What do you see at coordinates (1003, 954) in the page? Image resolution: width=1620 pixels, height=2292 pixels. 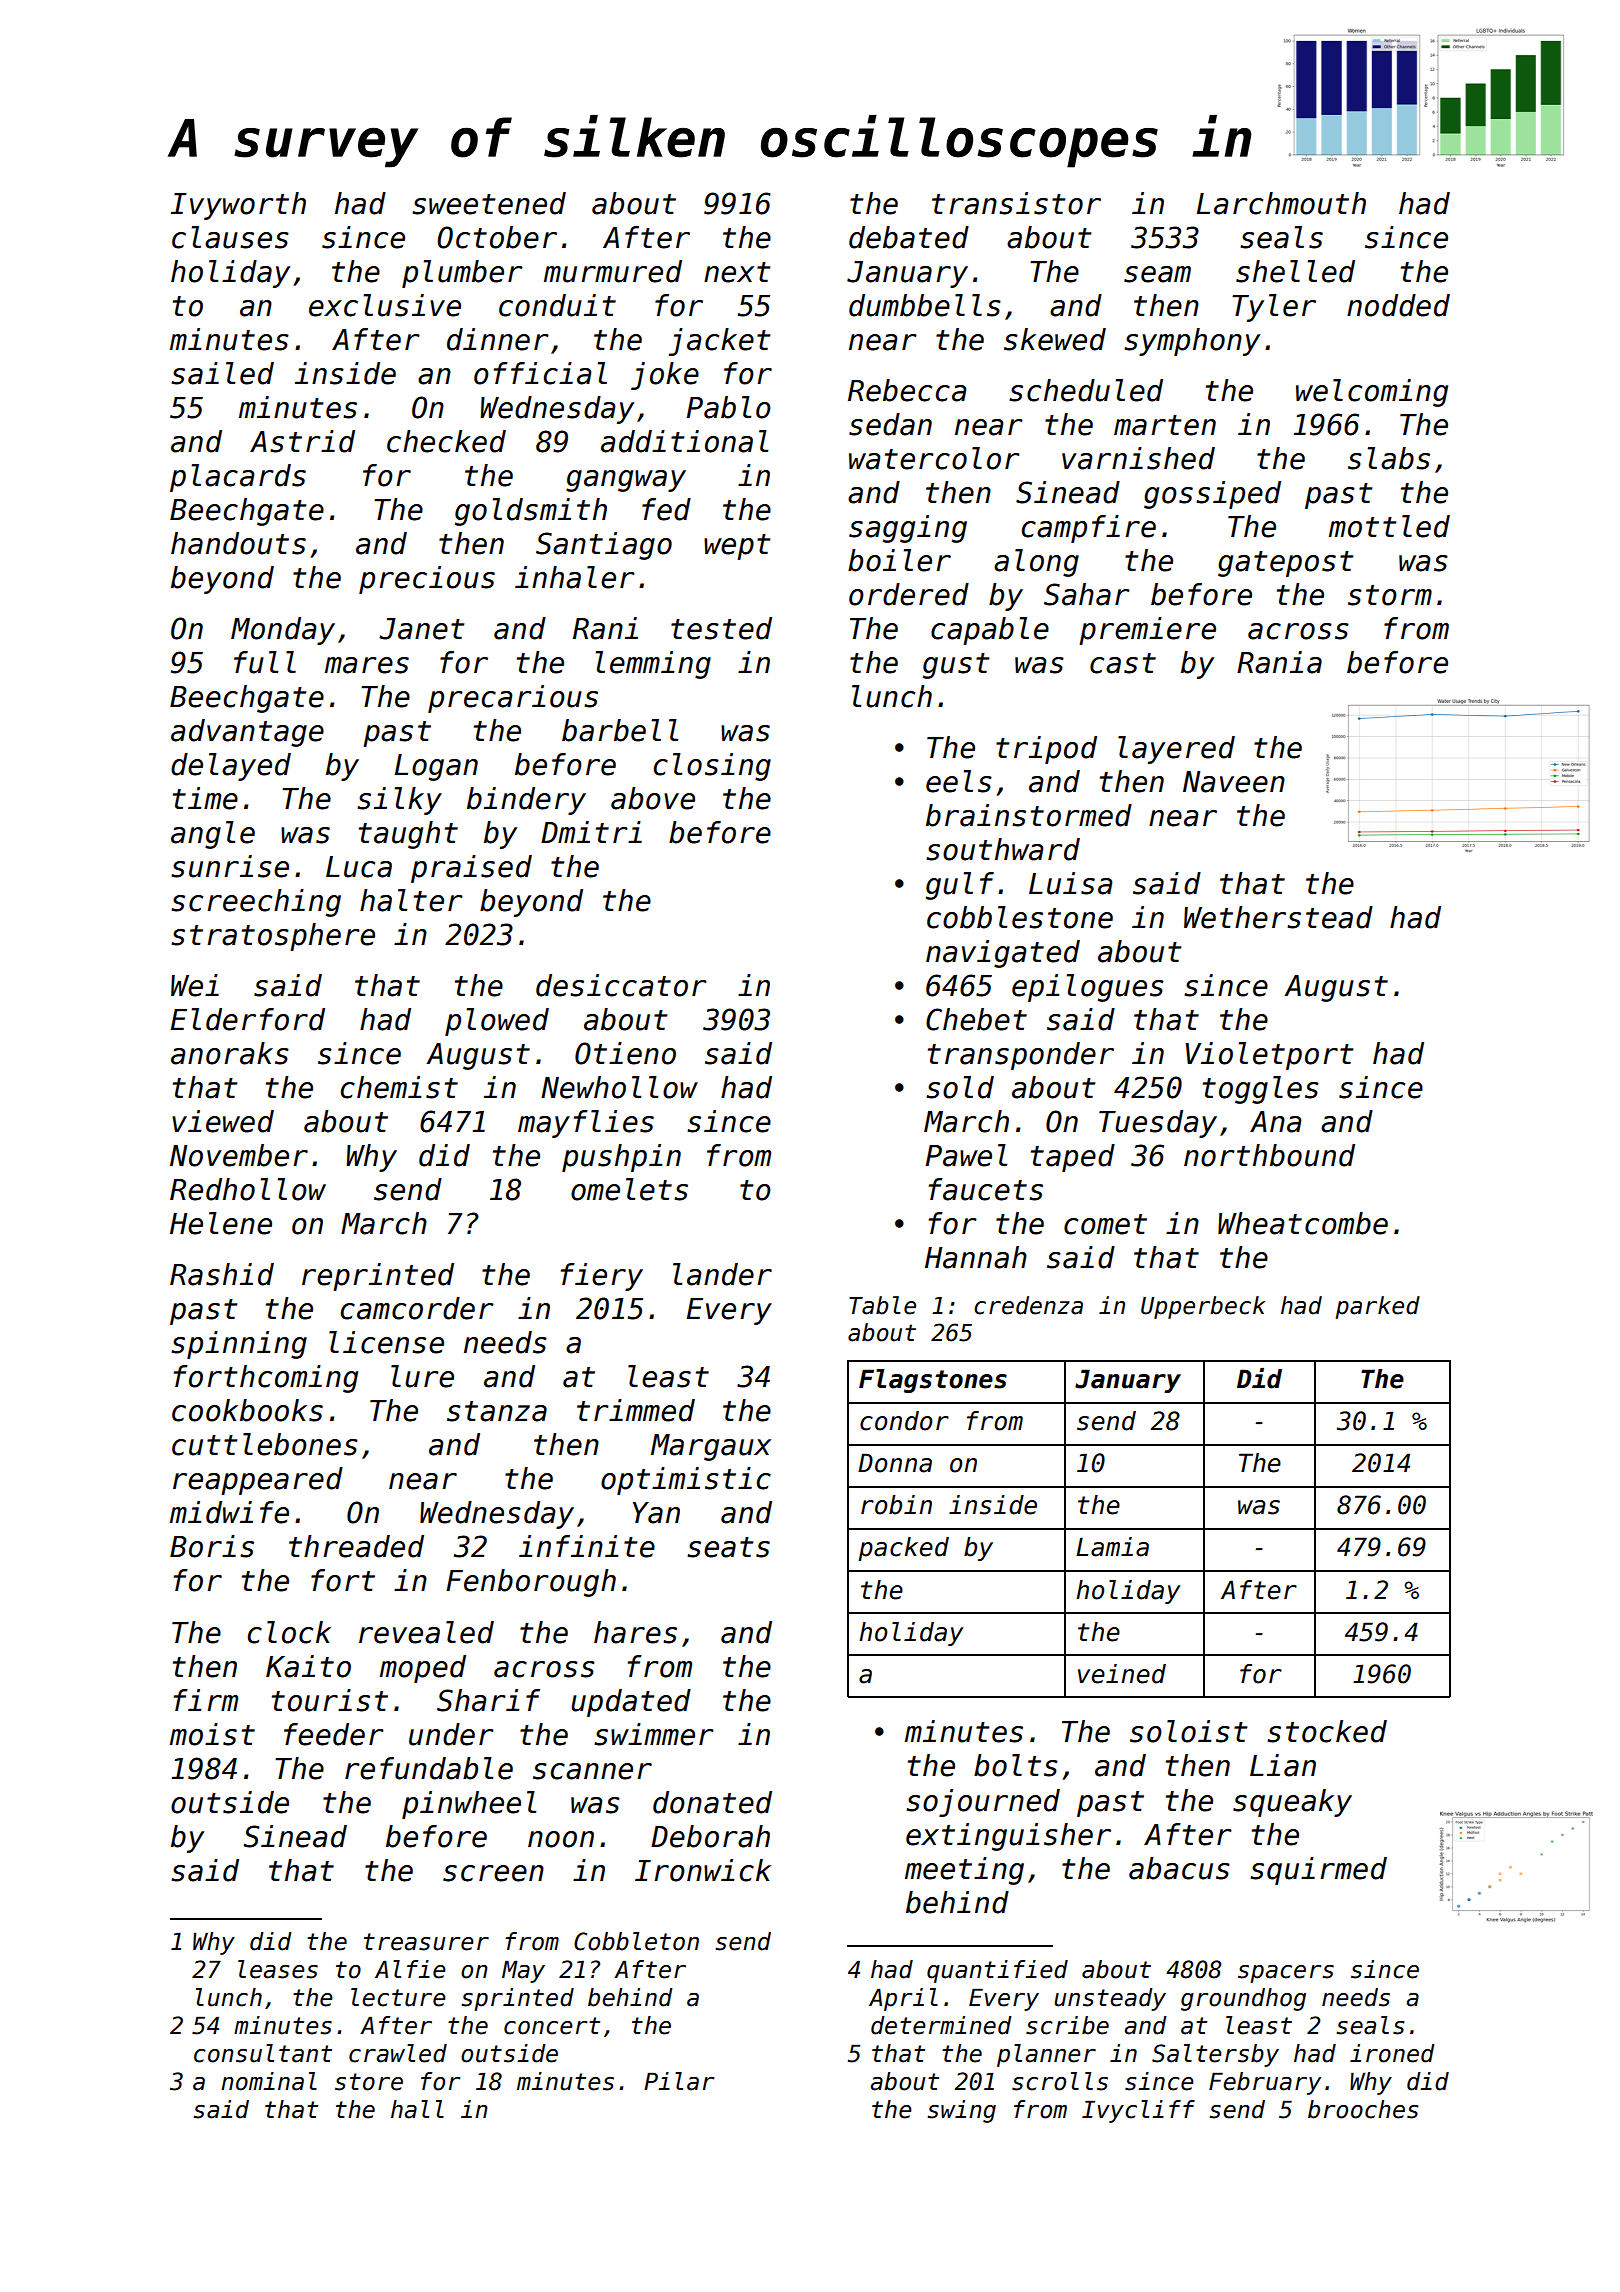 I see `navigated` at bounding box center [1003, 954].
